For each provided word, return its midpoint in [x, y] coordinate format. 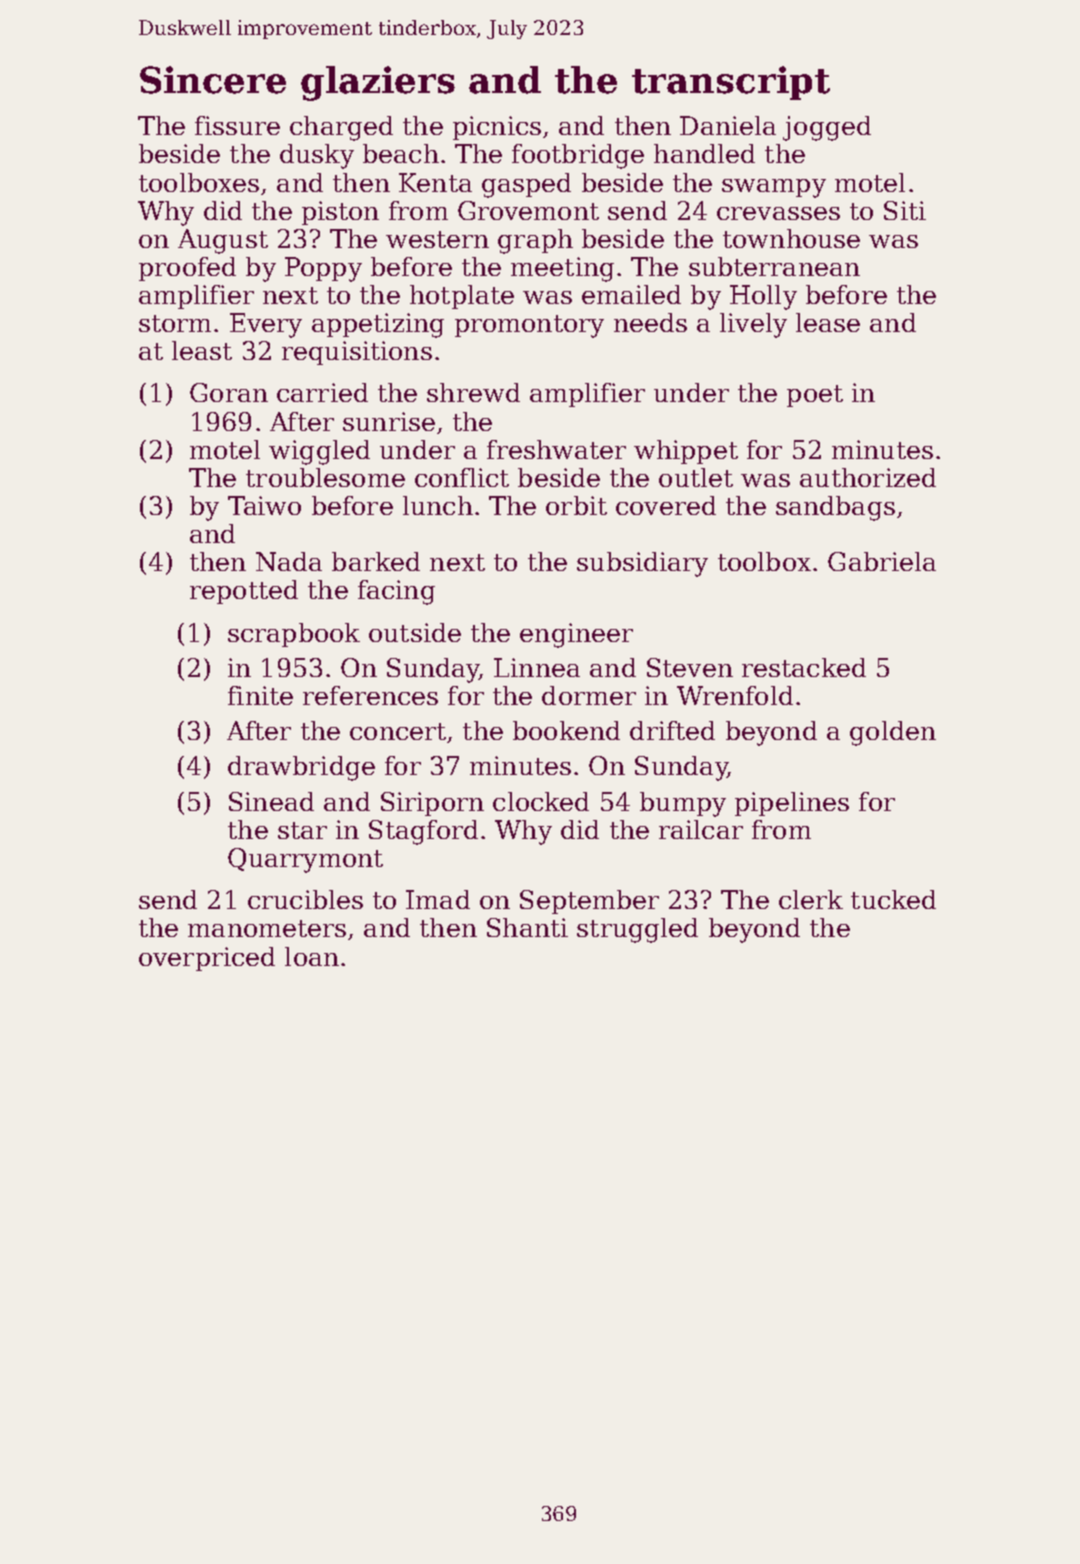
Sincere [213, 80]
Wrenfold [735, 695]
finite [260, 695]
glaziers [378, 83]
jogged [827, 128]
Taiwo [264, 505]
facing [396, 592]
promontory [529, 326]
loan [312, 956]
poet [815, 396]
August [223, 241]
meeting [562, 269]
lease [828, 322]
